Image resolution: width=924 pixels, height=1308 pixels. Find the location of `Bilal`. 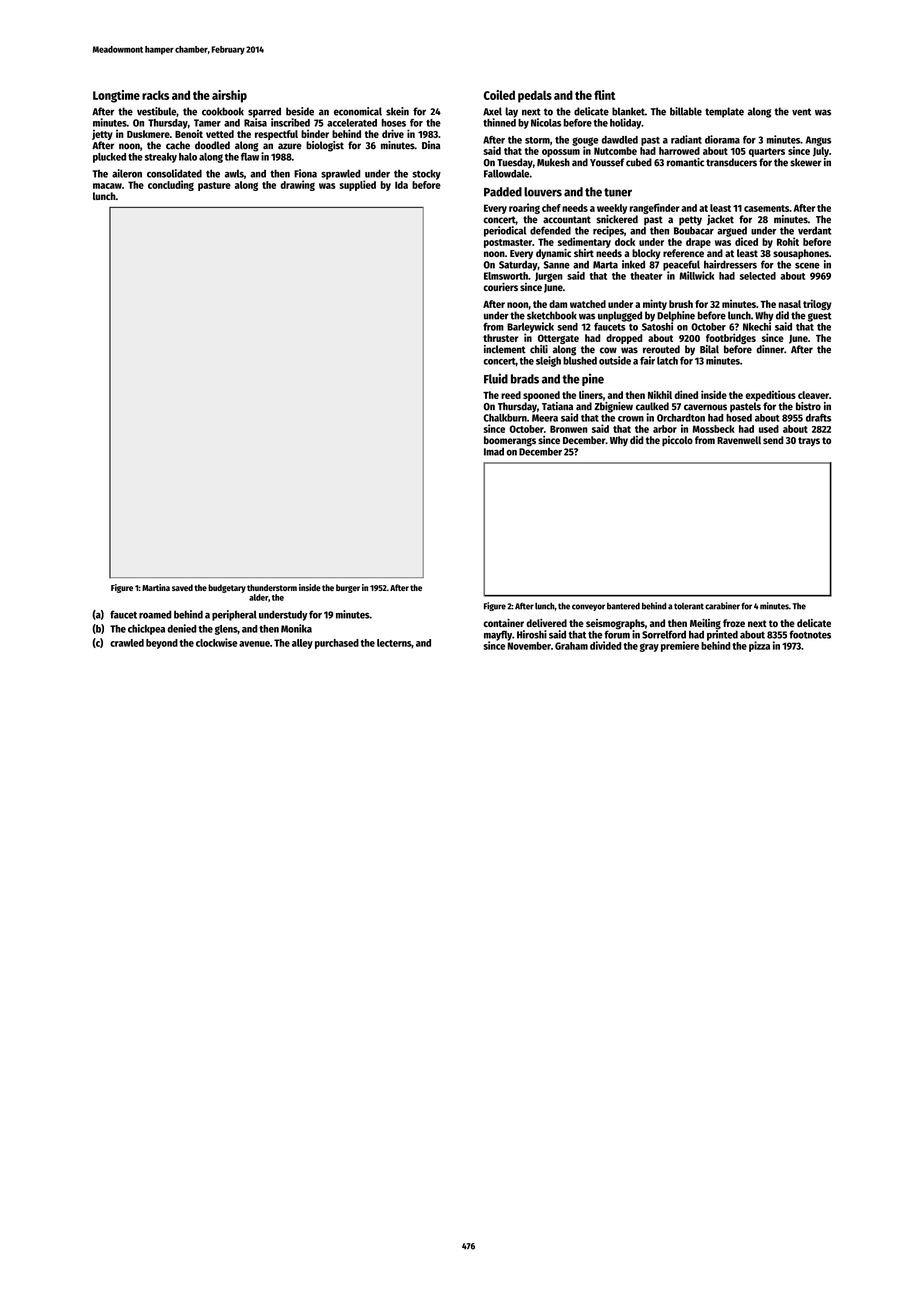

Bilal is located at coordinates (709, 349).
